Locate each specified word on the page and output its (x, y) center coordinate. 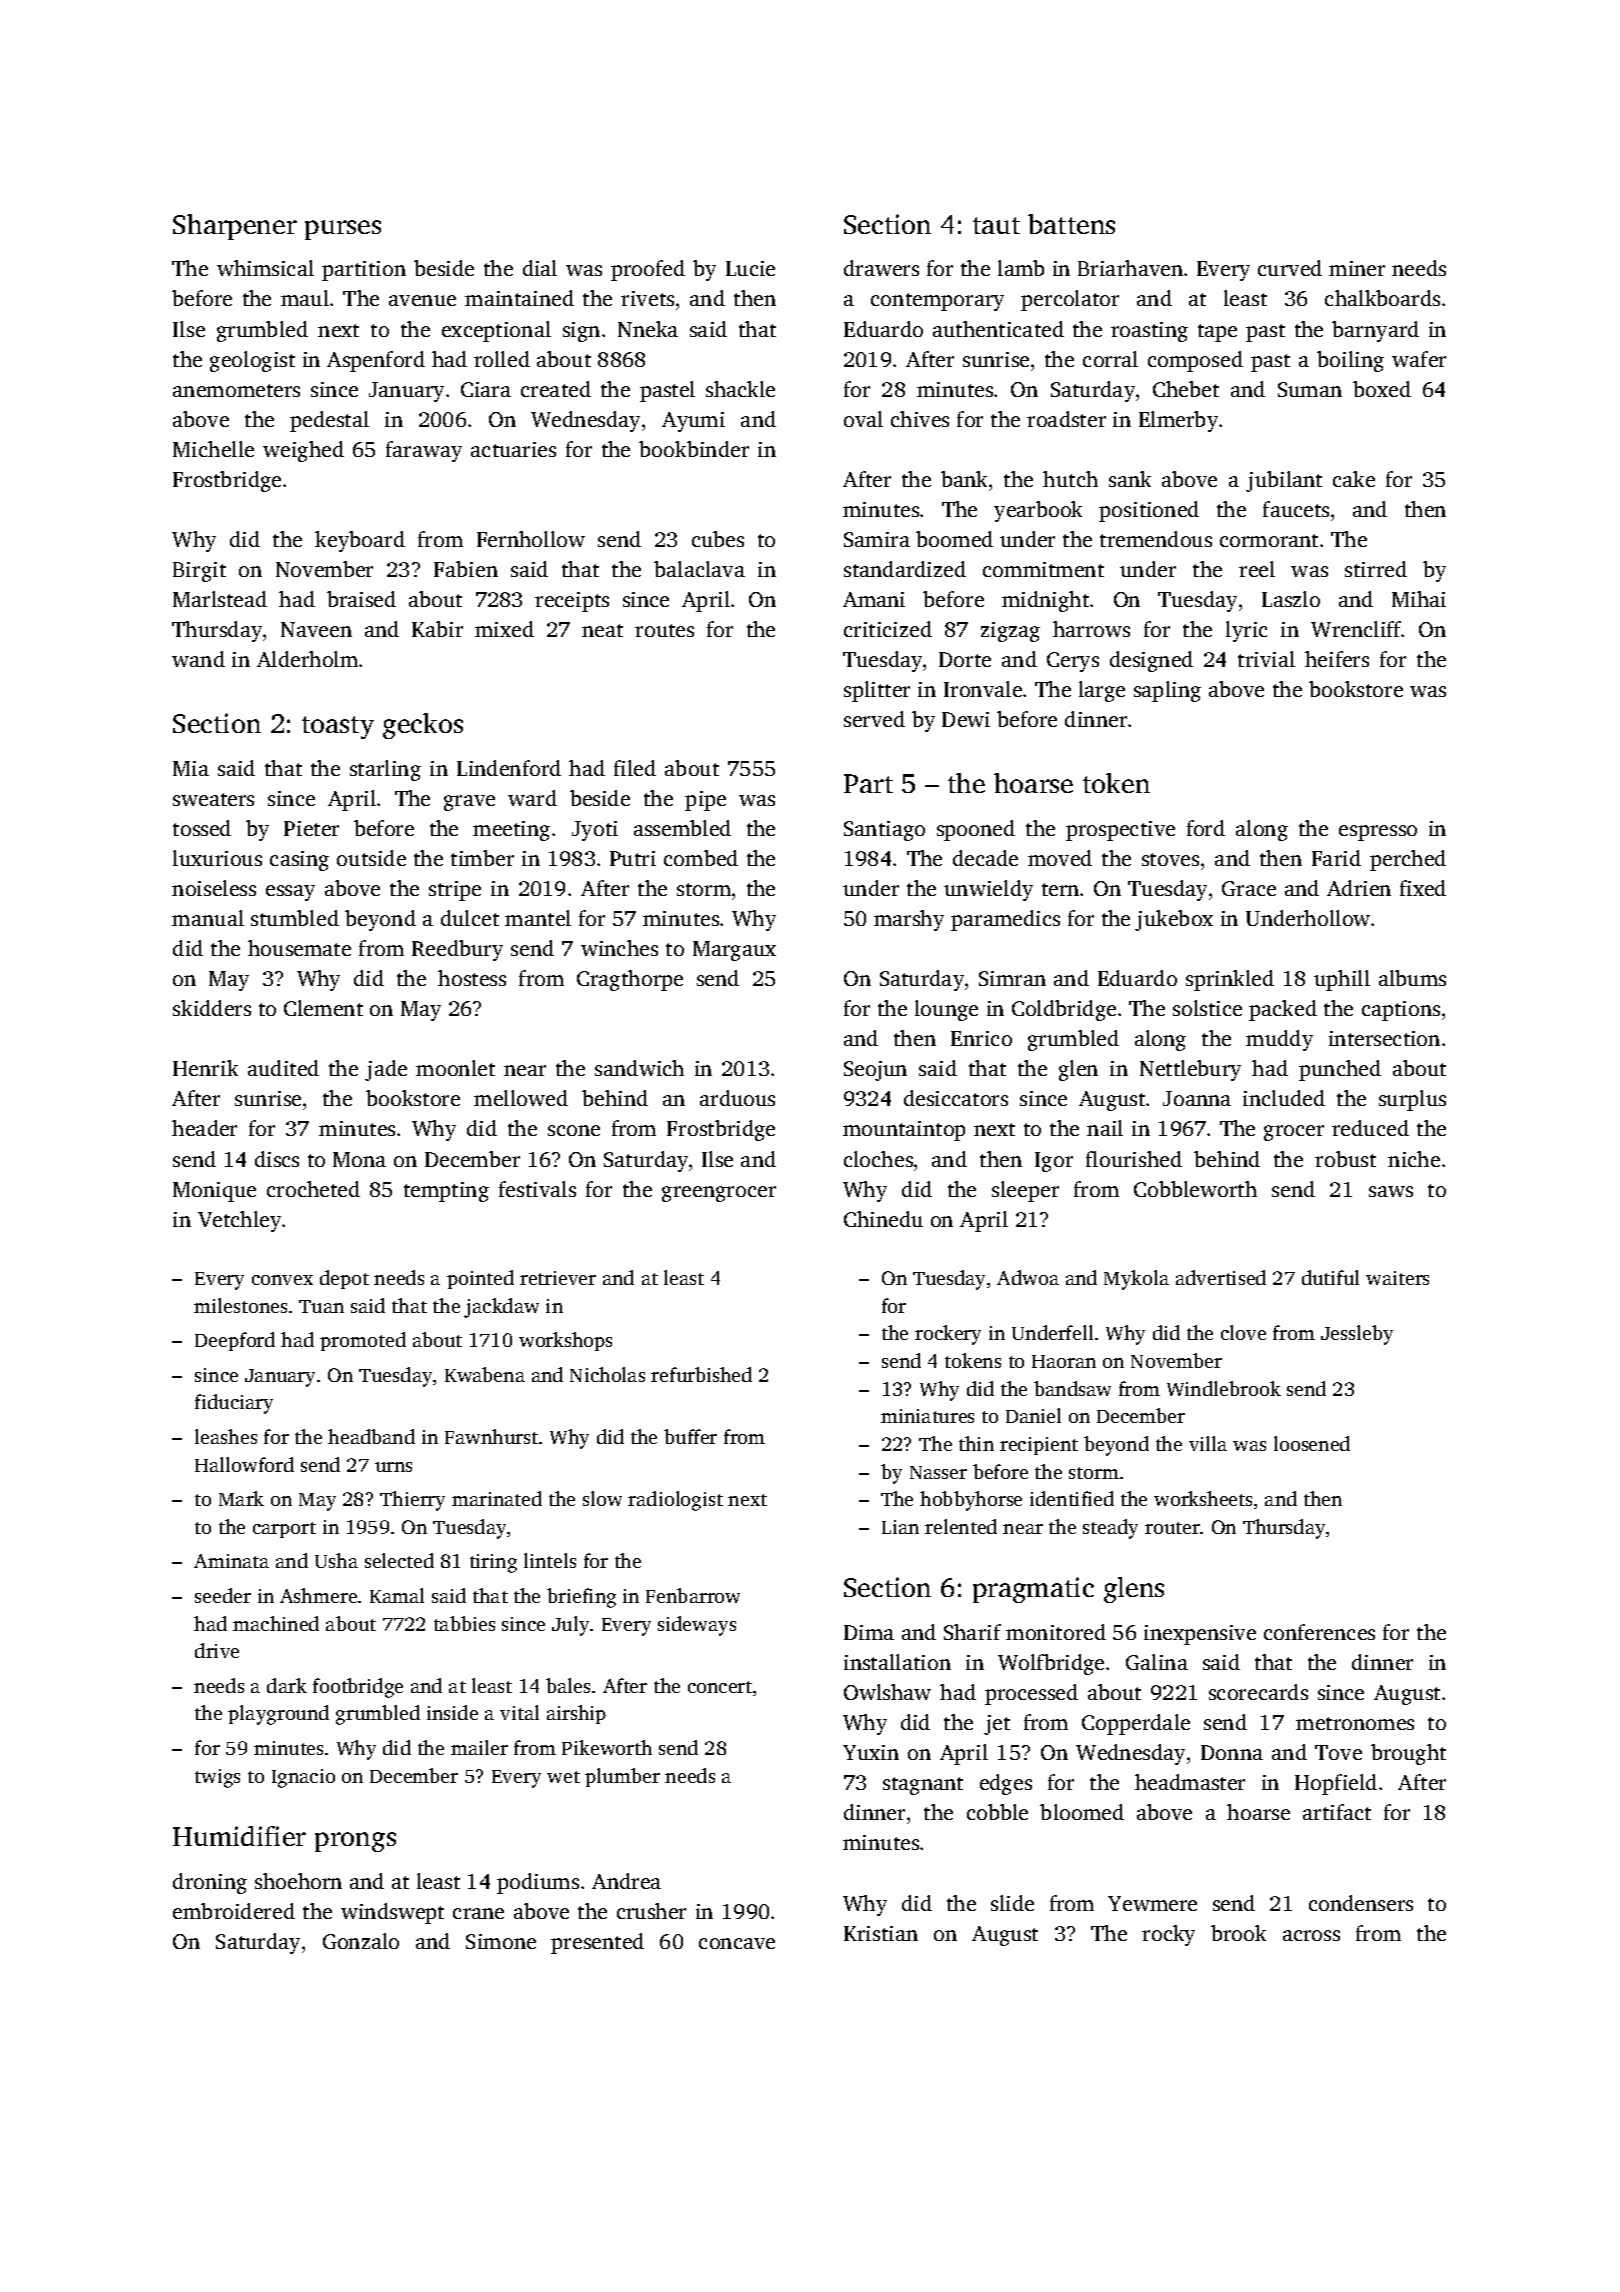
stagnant (923, 1786)
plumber (622, 1777)
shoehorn (298, 1881)
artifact (1337, 1812)
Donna (1232, 1752)
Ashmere (318, 1595)
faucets (1296, 509)
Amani (874, 599)
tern (1060, 889)
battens (1071, 224)
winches (619, 948)
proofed (648, 270)
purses (343, 230)
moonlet (455, 1068)
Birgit (199, 572)
